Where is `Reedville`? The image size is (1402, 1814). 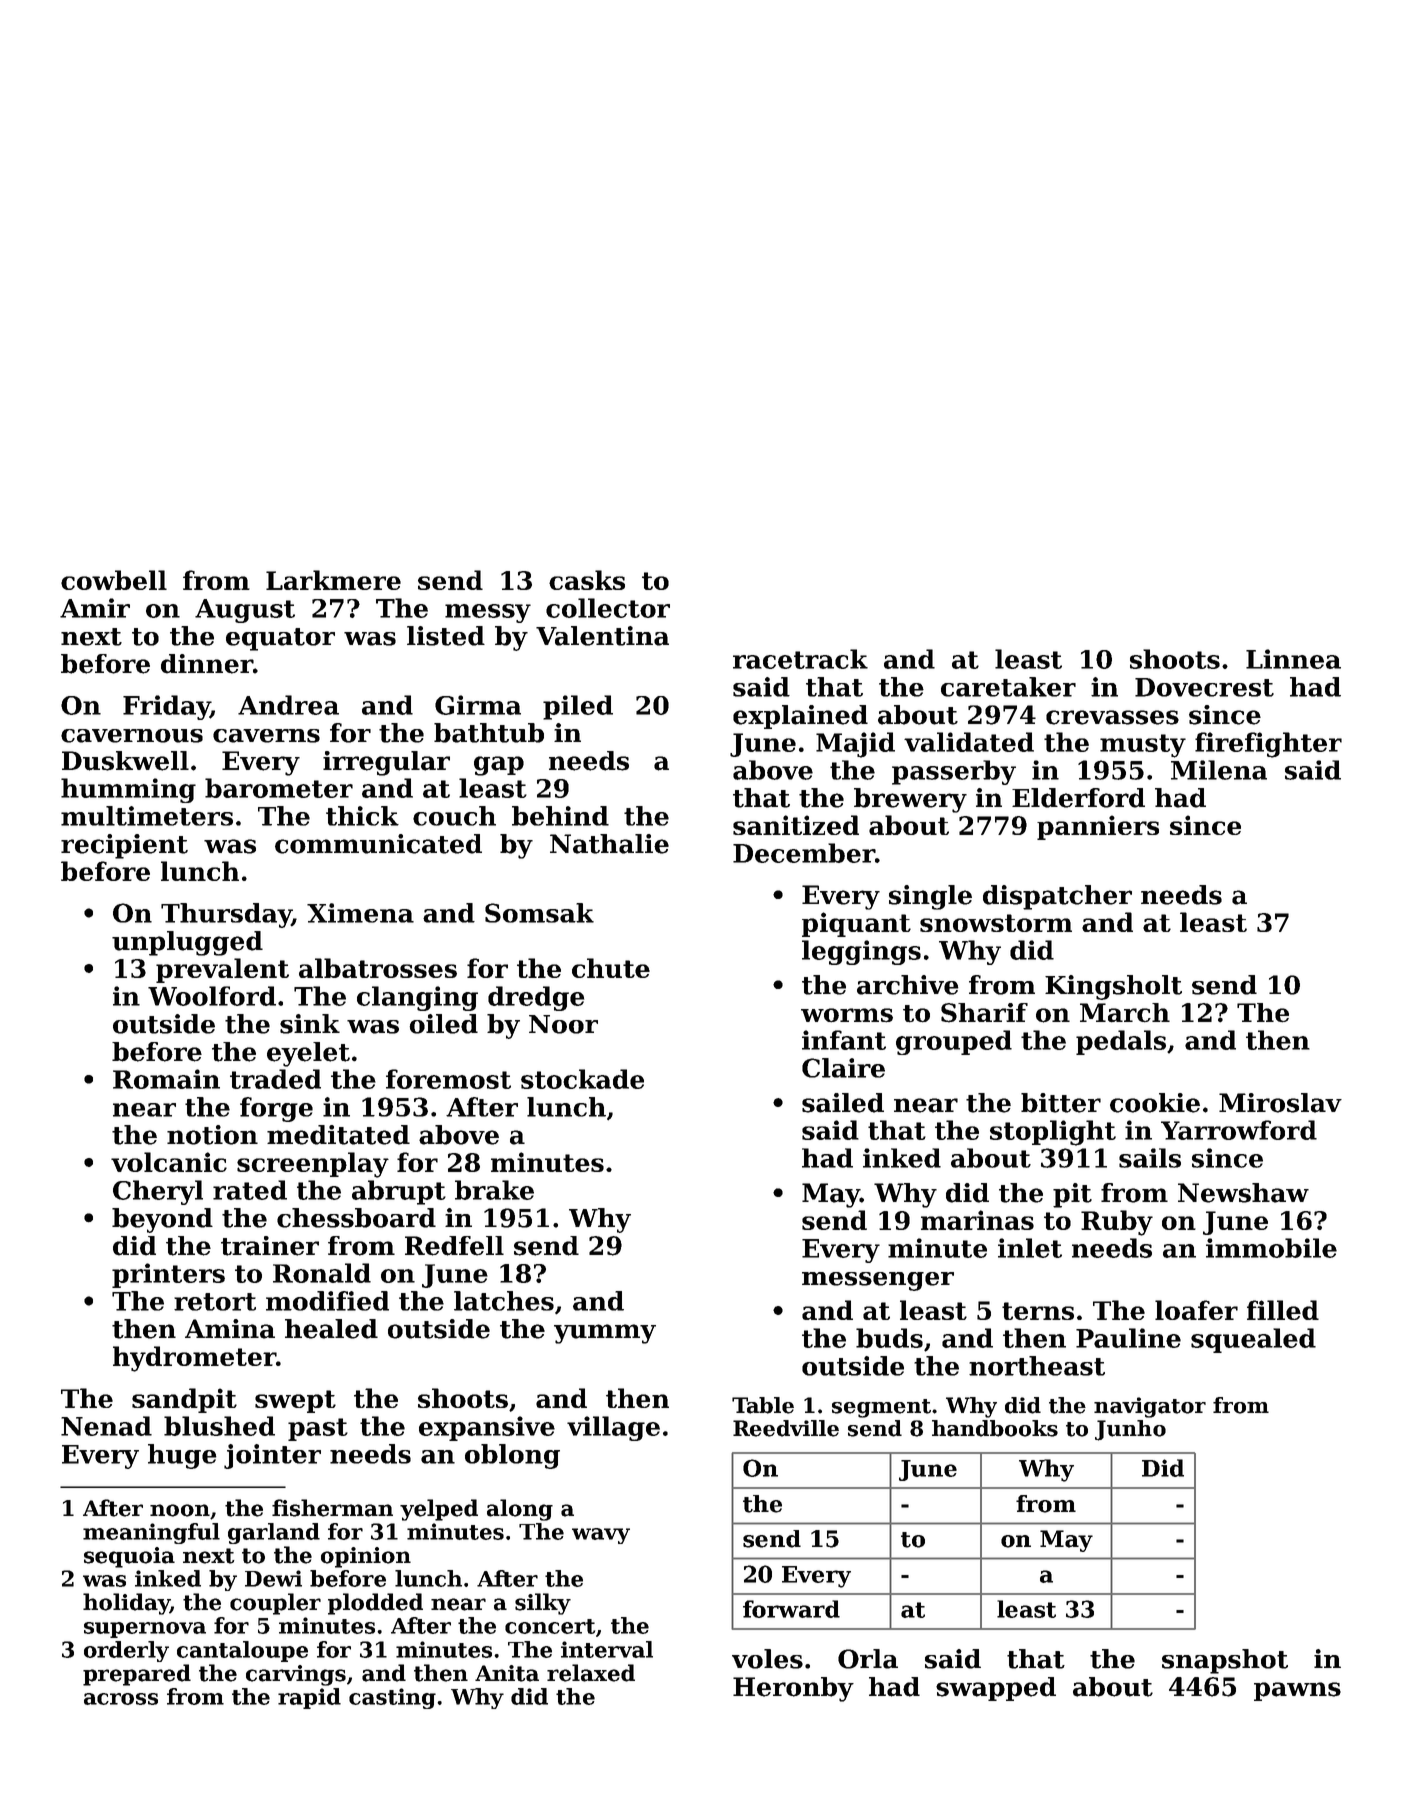
Reedville is located at coordinates (786, 1428).
